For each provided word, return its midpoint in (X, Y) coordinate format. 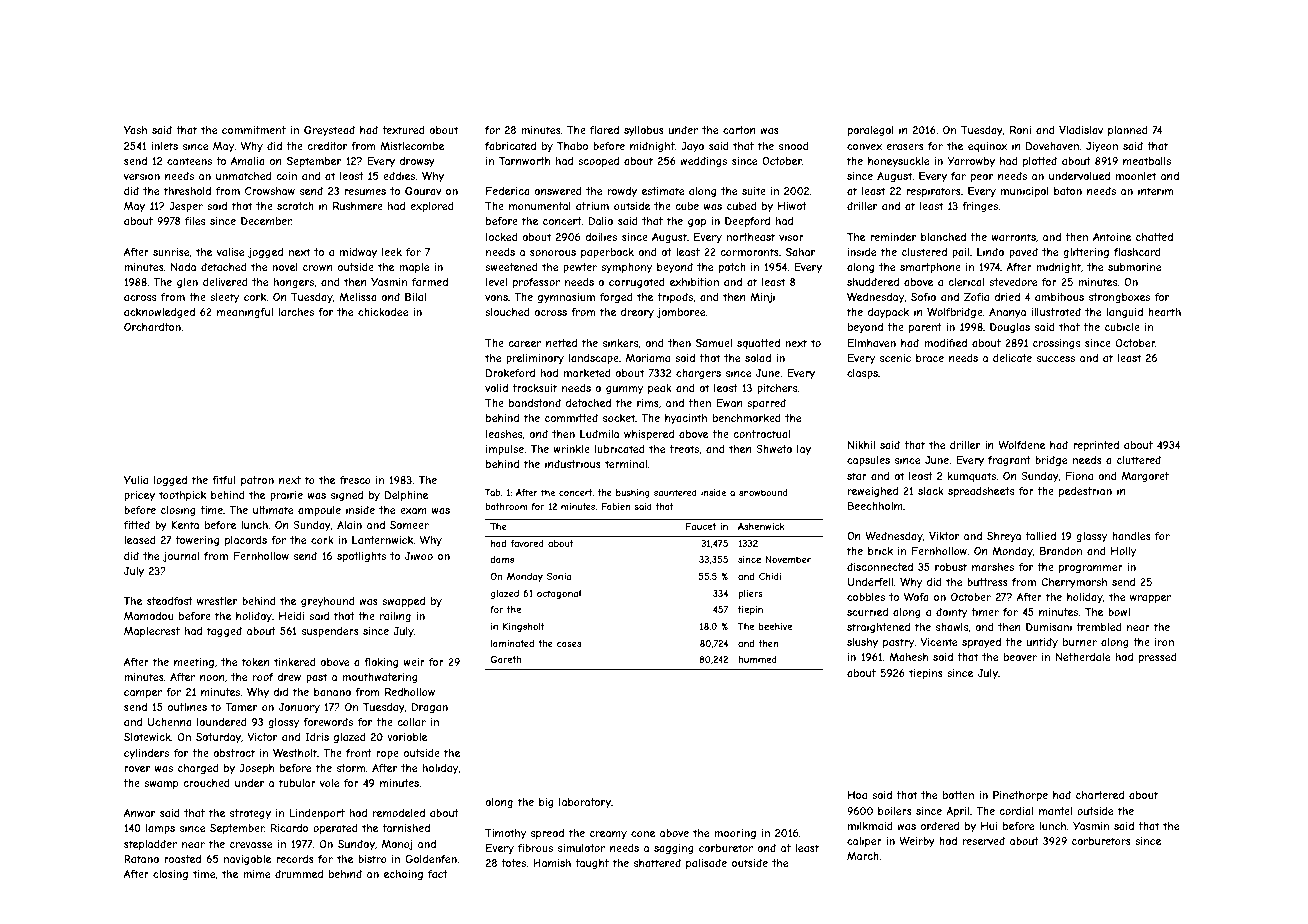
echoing (403, 875)
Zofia (976, 297)
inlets (164, 146)
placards (246, 541)
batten (958, 795)
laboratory (585, 803)
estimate (663, 191)
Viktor (944, 536)
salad (758, 358)
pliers (750, 594)
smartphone (930, 268)
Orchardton (152, 327)
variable (407, 737)
